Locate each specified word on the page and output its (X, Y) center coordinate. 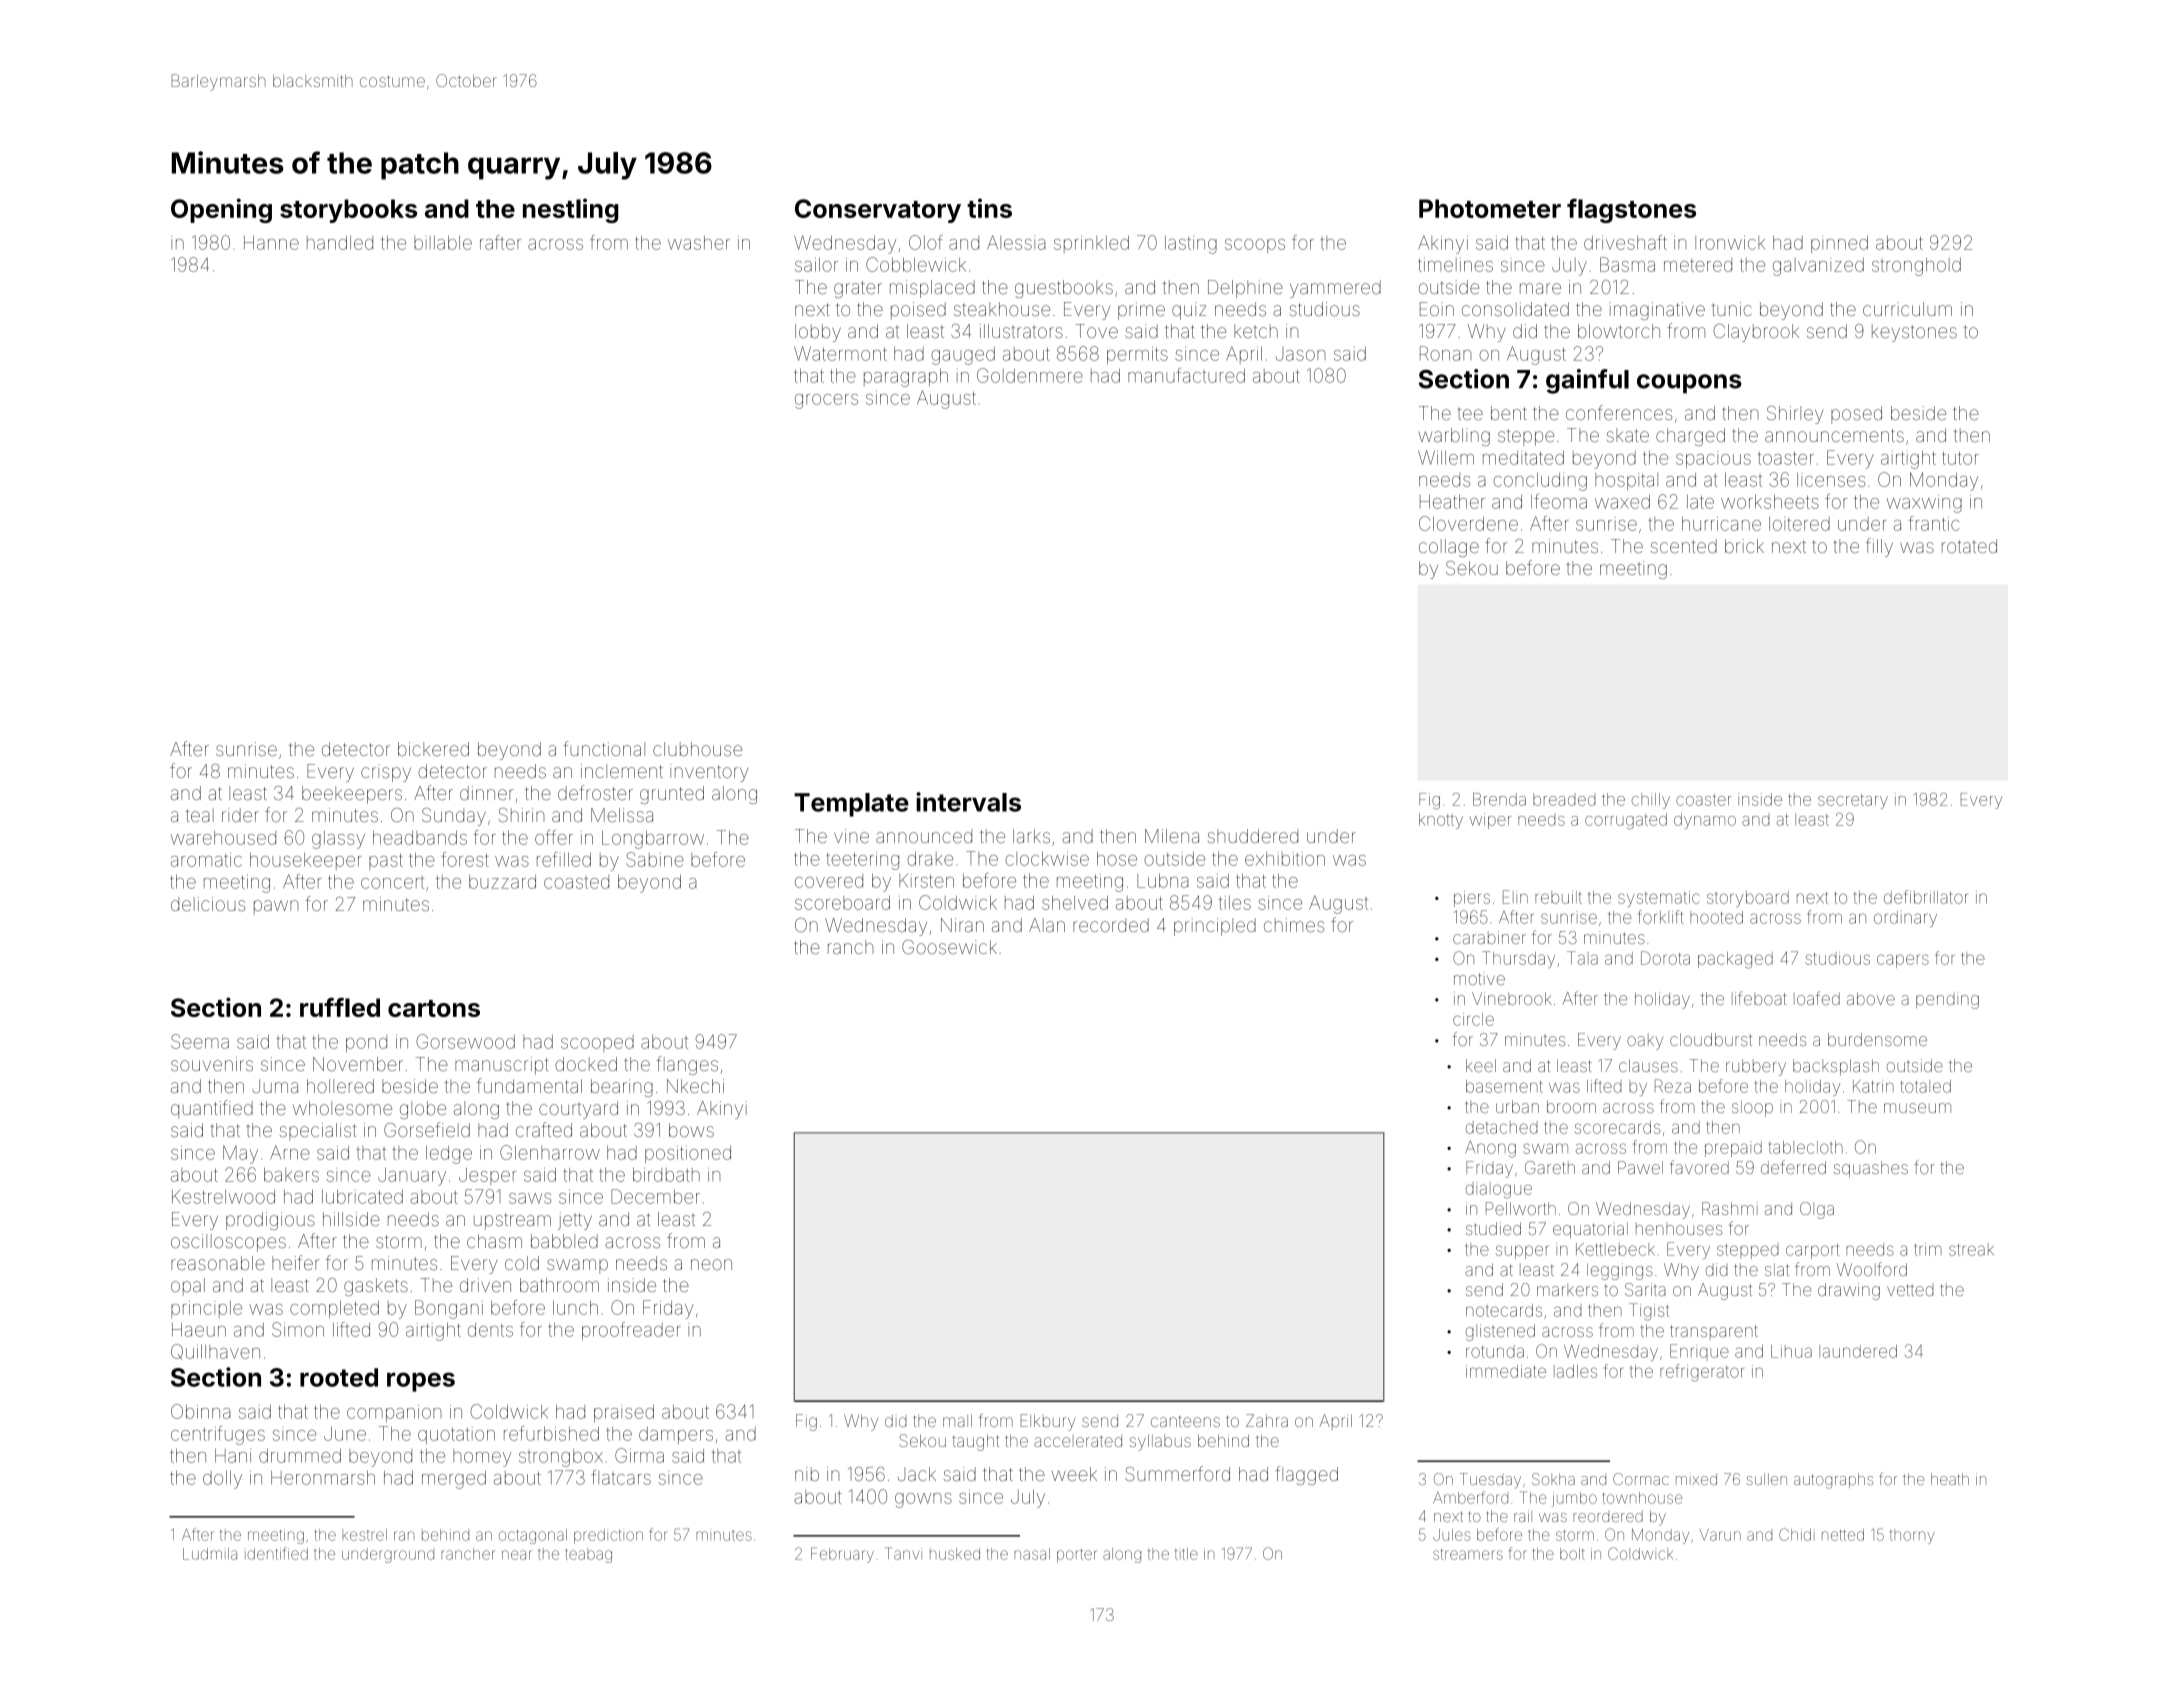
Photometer (1490, 208)
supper (1522, 1252)
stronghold (1916, 267)
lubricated (362, 1197)
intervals (968, 802)
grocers (826, 401)
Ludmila (210, 1554)
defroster (595, 792)
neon (711, 1264)
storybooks (348, 211)
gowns (923, 1500)
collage (1449, 548)
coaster (1703, 800)
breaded (1564, 799)
